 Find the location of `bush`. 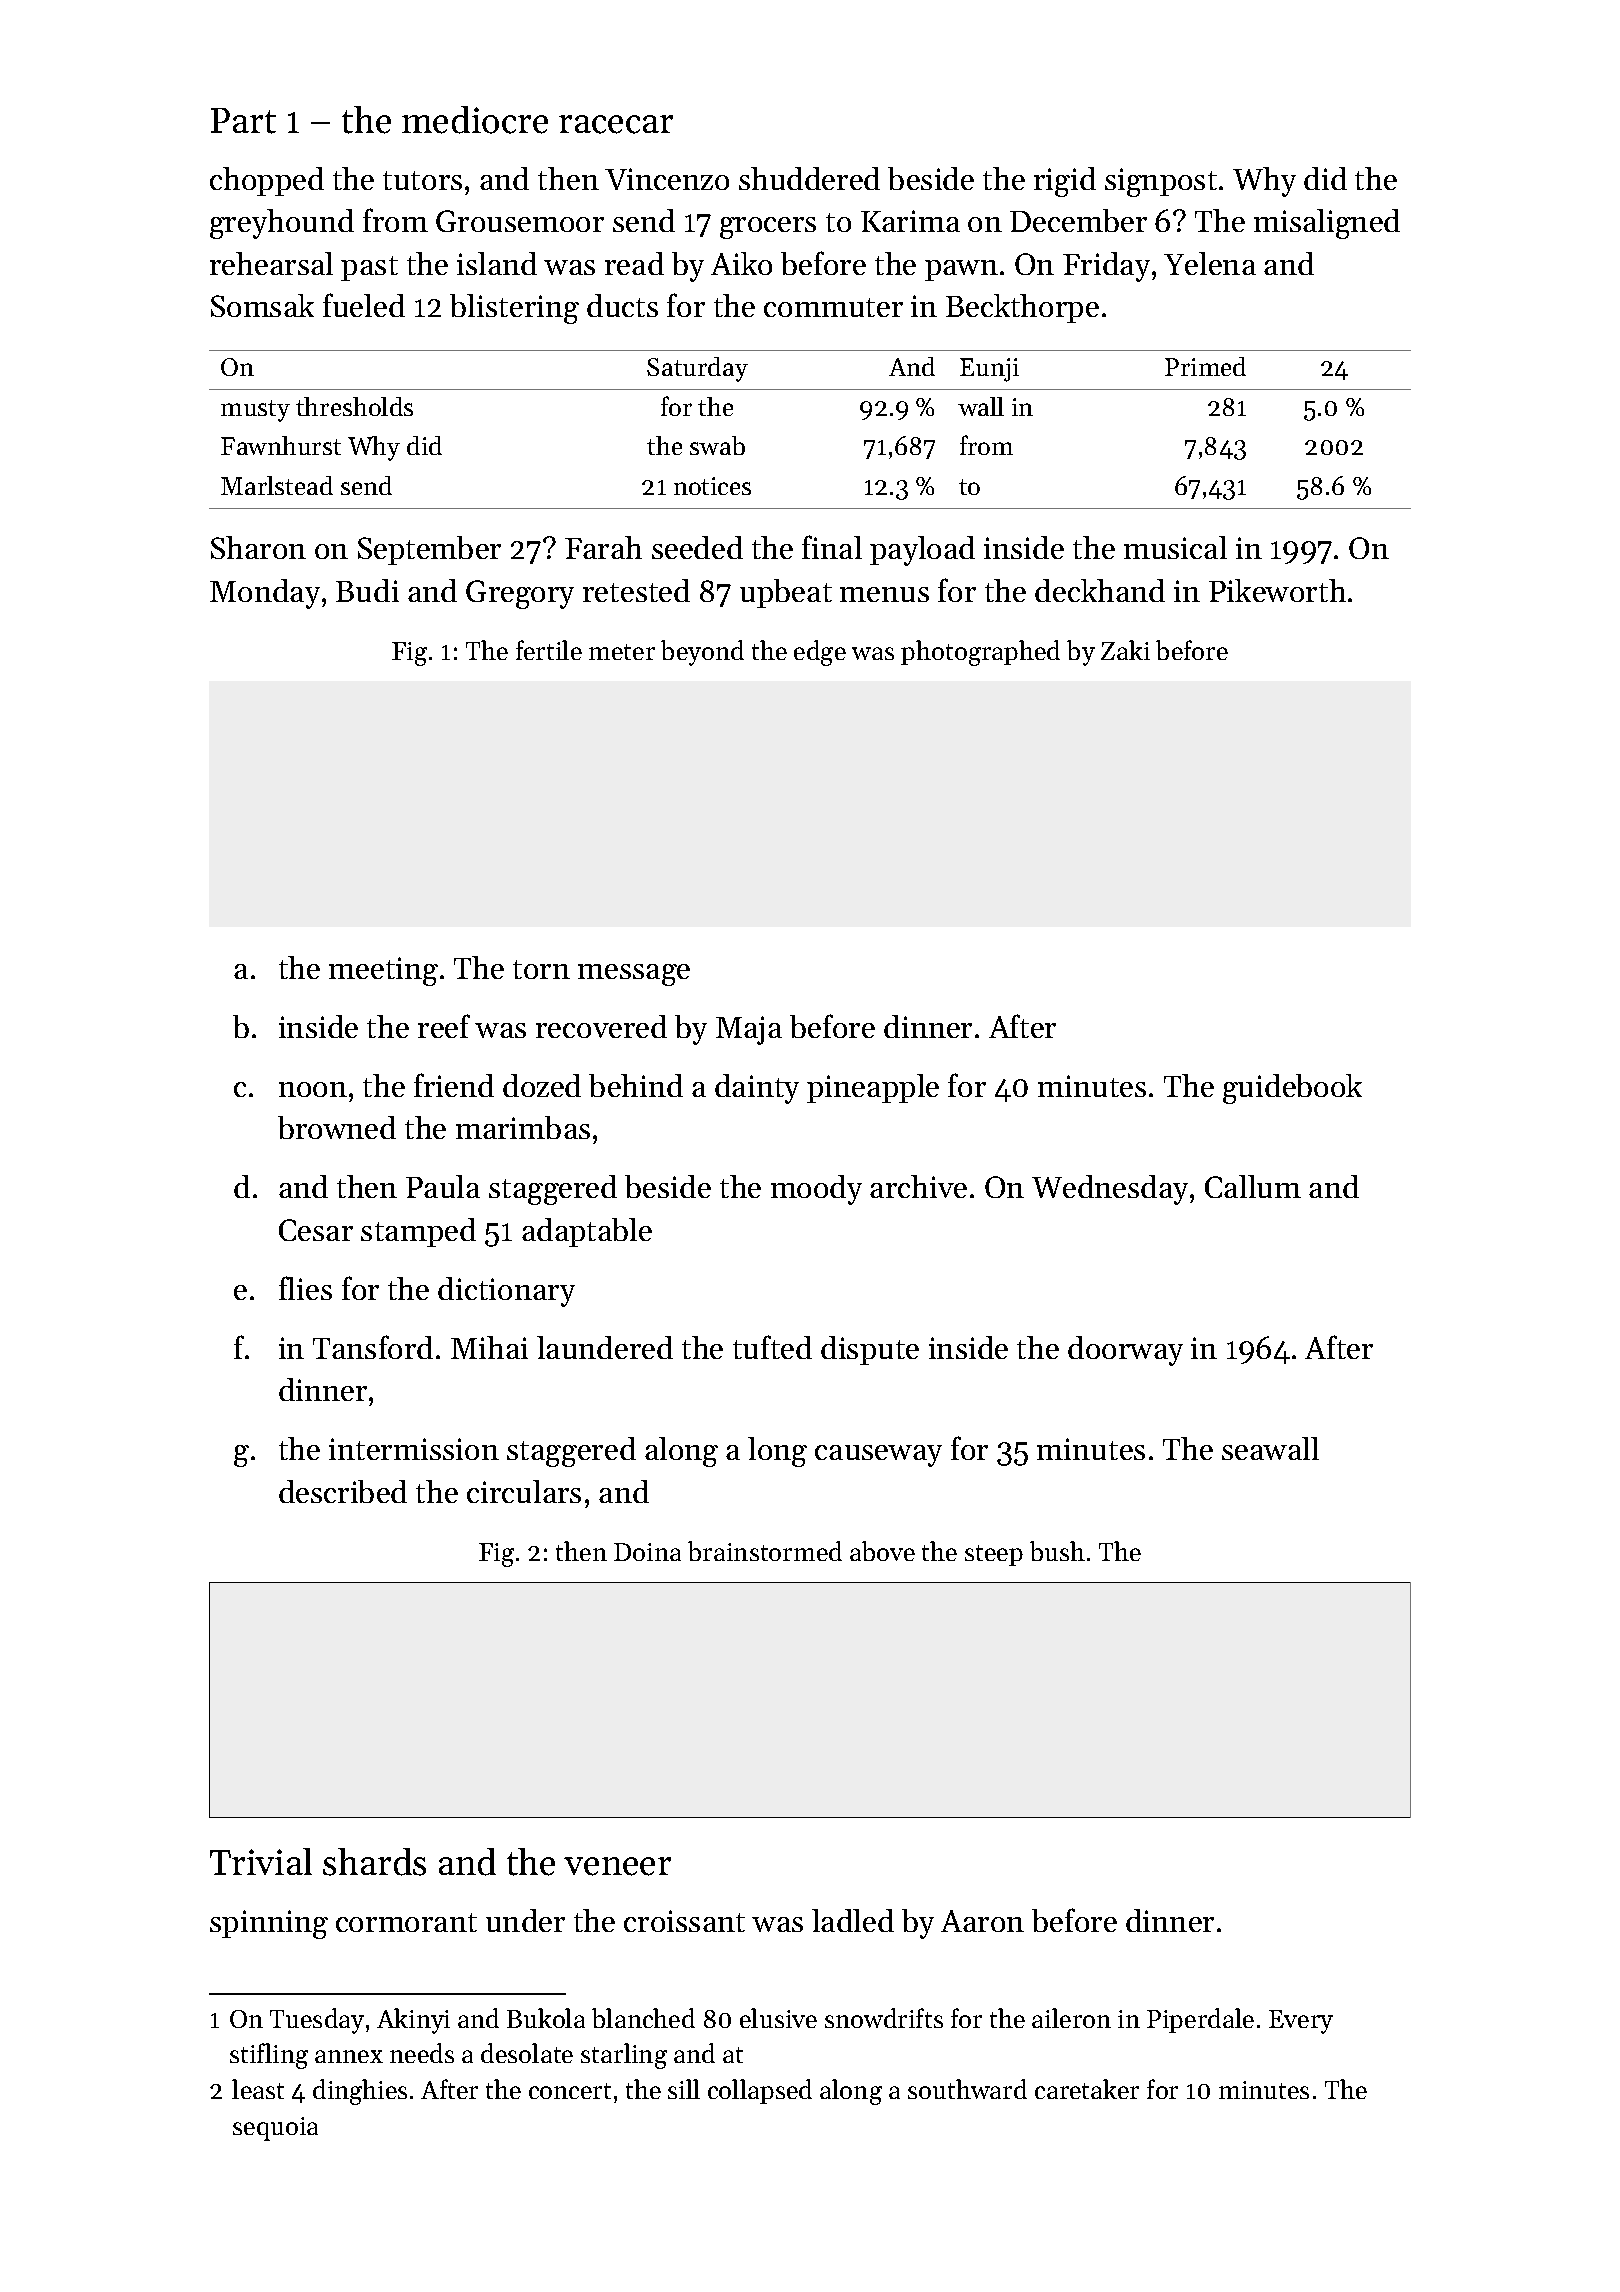

bush is located at coordinates (1057, 1551).
